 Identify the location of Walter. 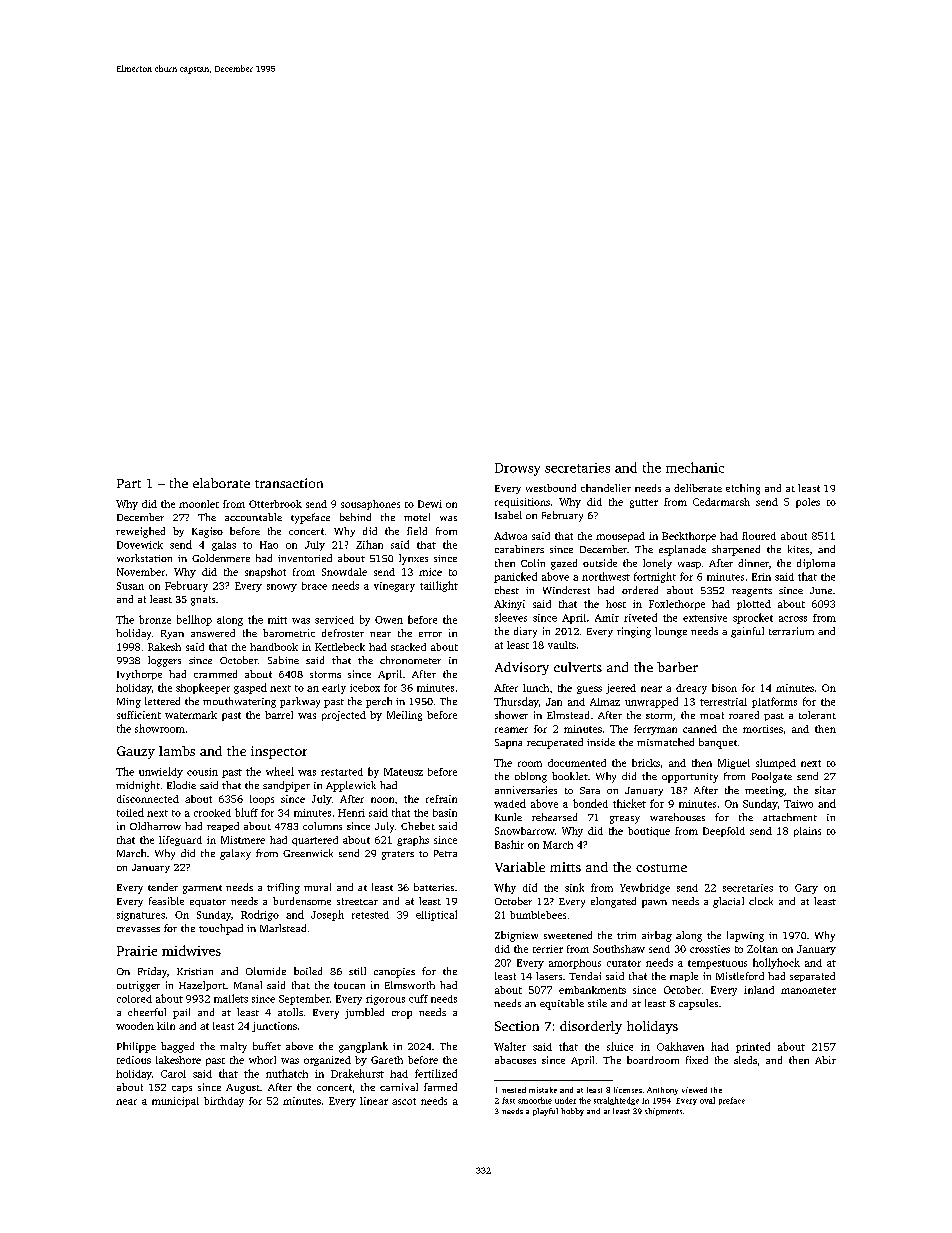
(510, 1046).
